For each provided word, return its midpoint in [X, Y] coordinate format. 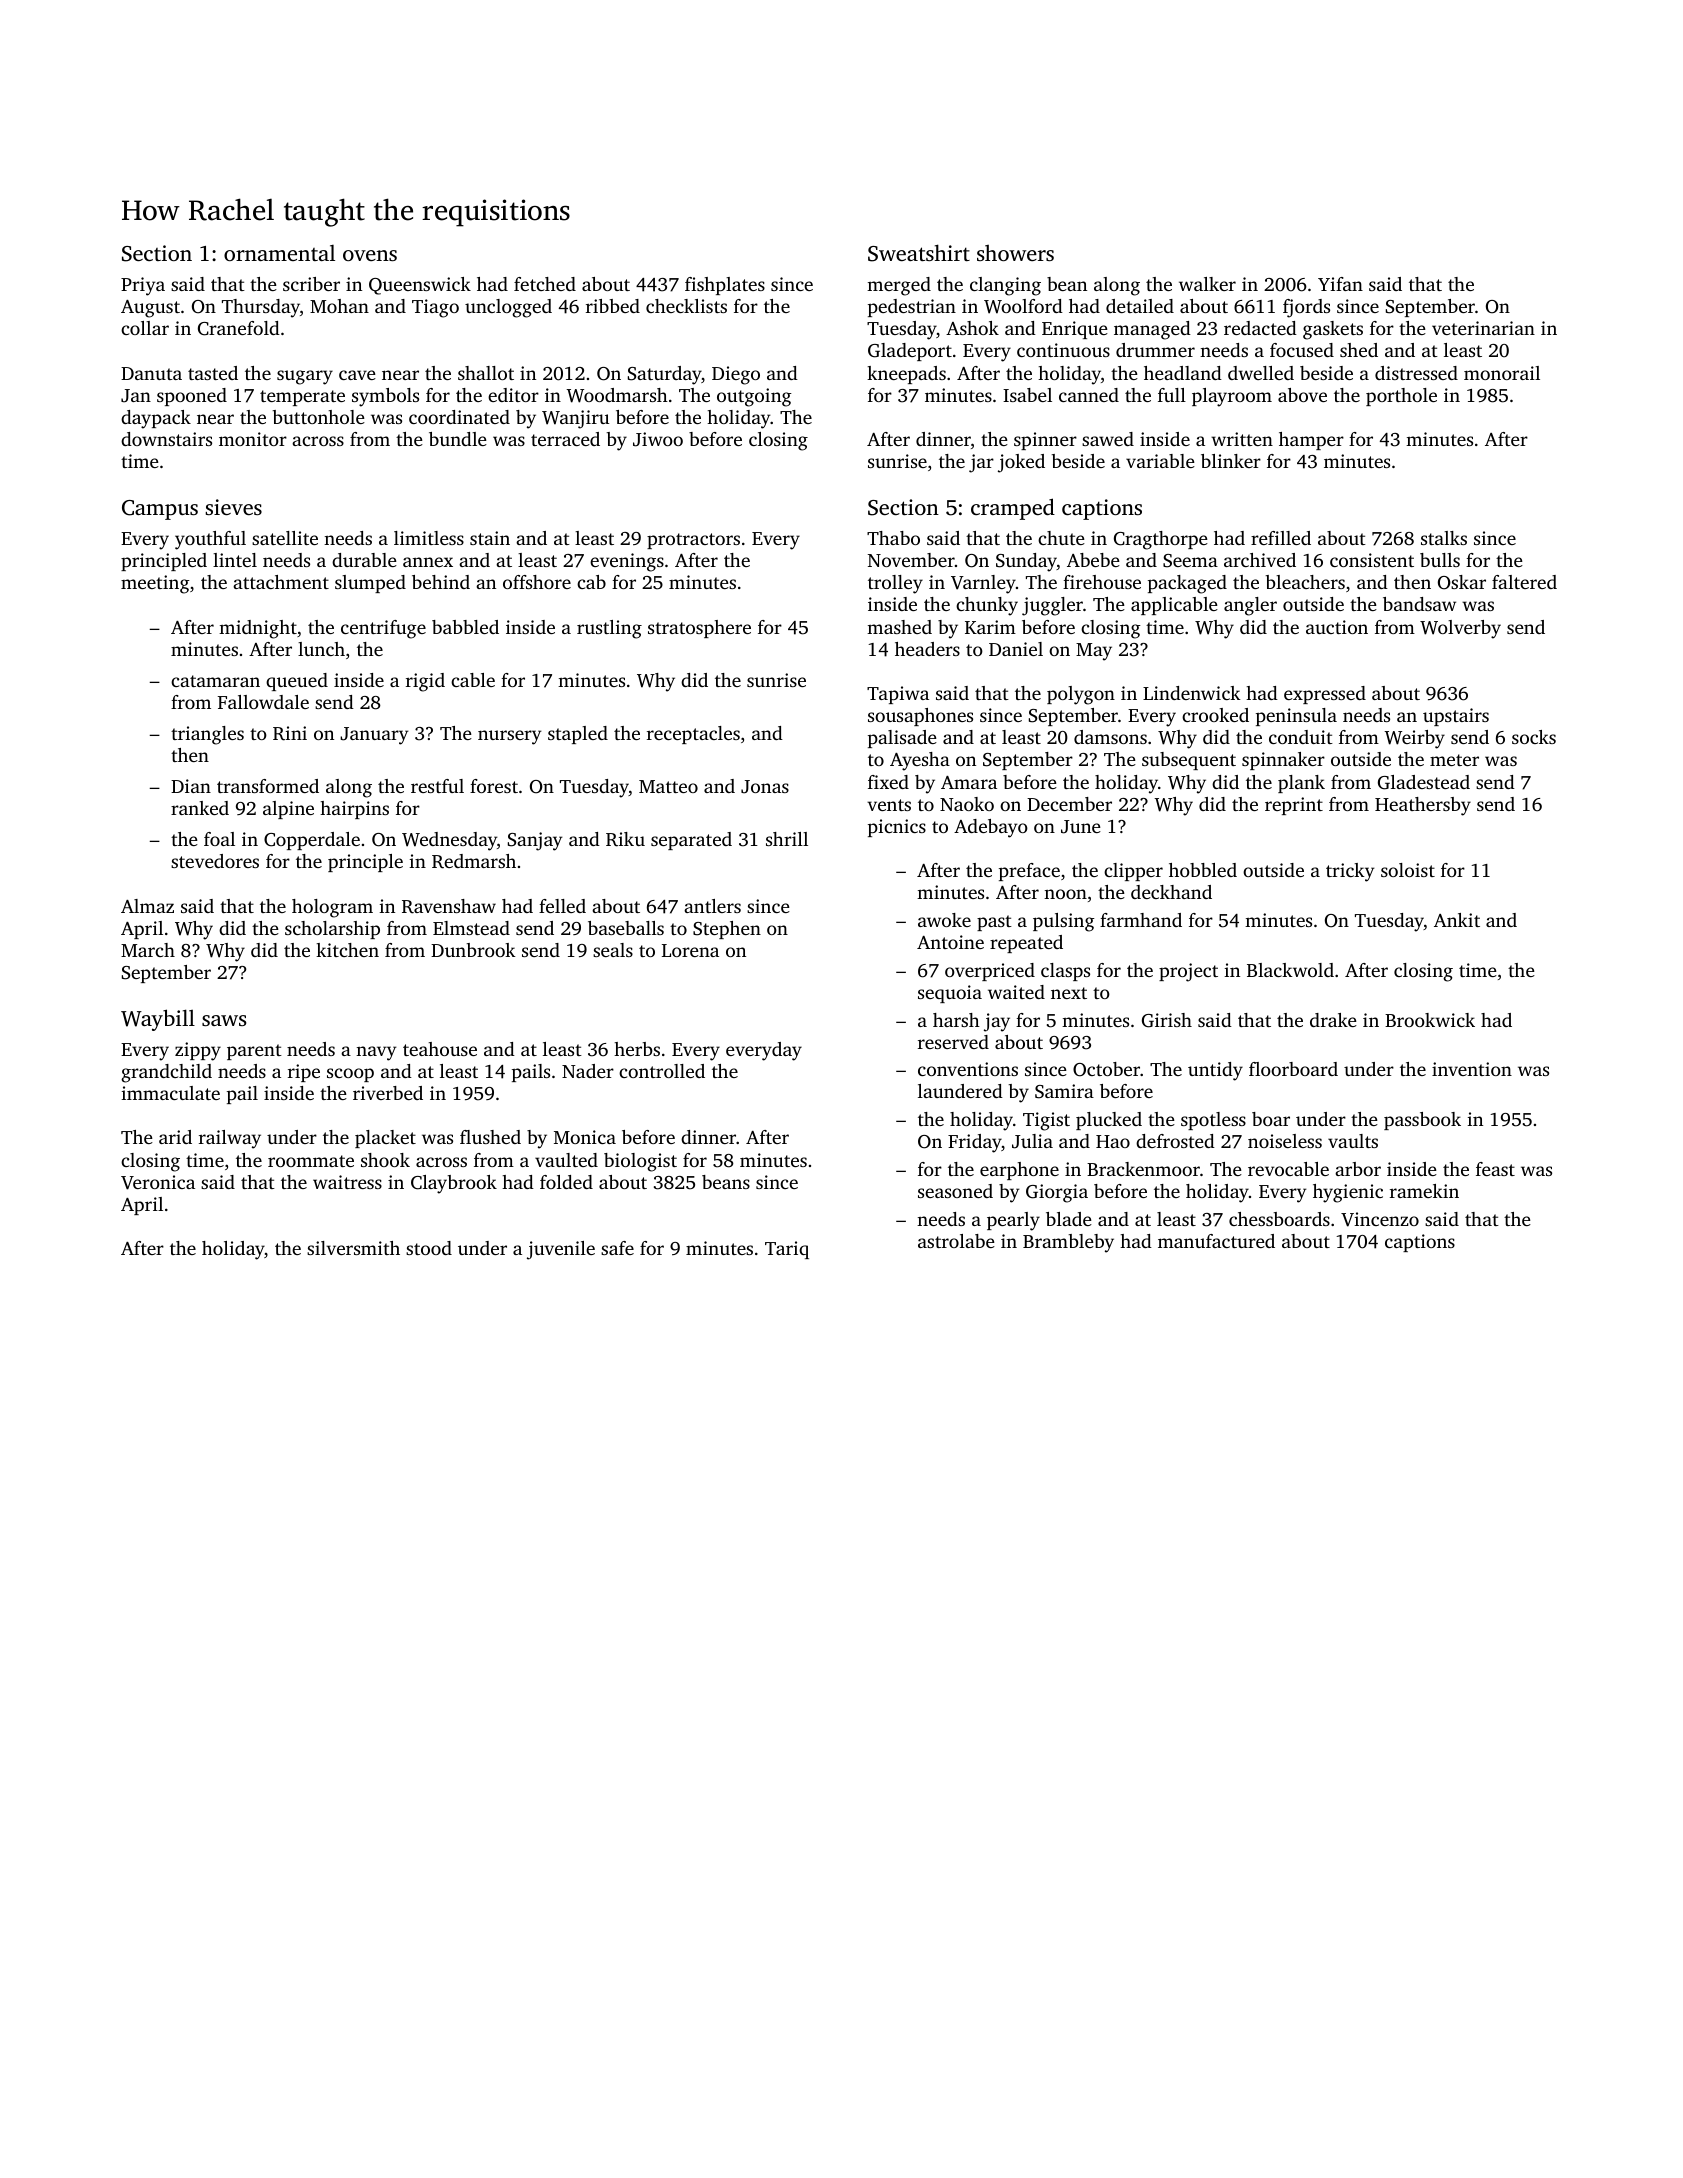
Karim [990, 627]
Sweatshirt [919, 253]
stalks [1444, 538]
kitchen [347, 950]
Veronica [158, 1182]
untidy [1215, 1071]
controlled [662, 1071]
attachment [281, 582]
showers [1015, 253]
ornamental [279, 253]
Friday [975, 1143]
